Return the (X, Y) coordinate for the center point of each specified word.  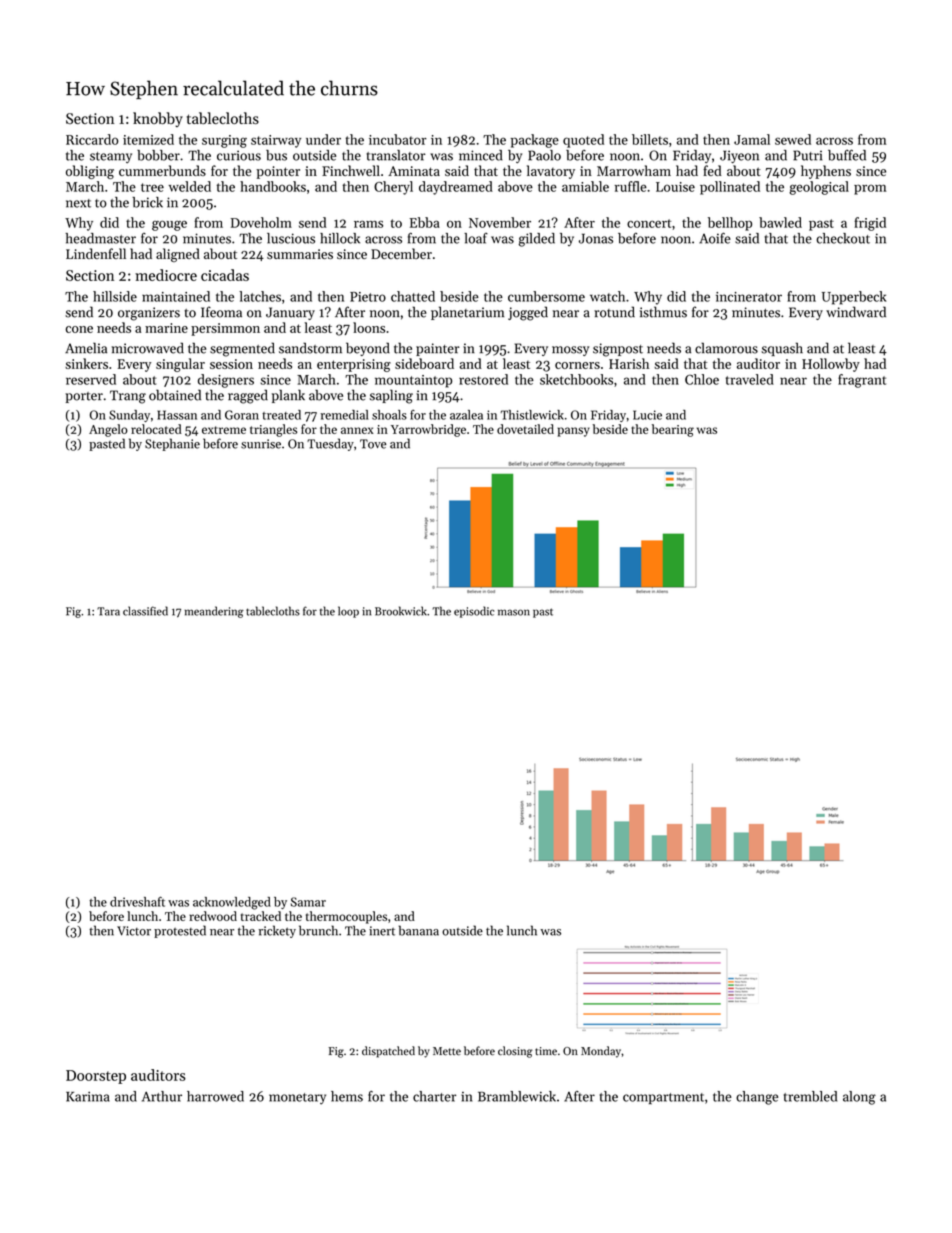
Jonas (596, 238)
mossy (570, 351)
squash (782, 349)
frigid (870, 224)
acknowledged (232, 903)
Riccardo (92, 139)
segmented (242, 349)
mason (514, 612)
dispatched (388, 1052)
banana (419, 930)
